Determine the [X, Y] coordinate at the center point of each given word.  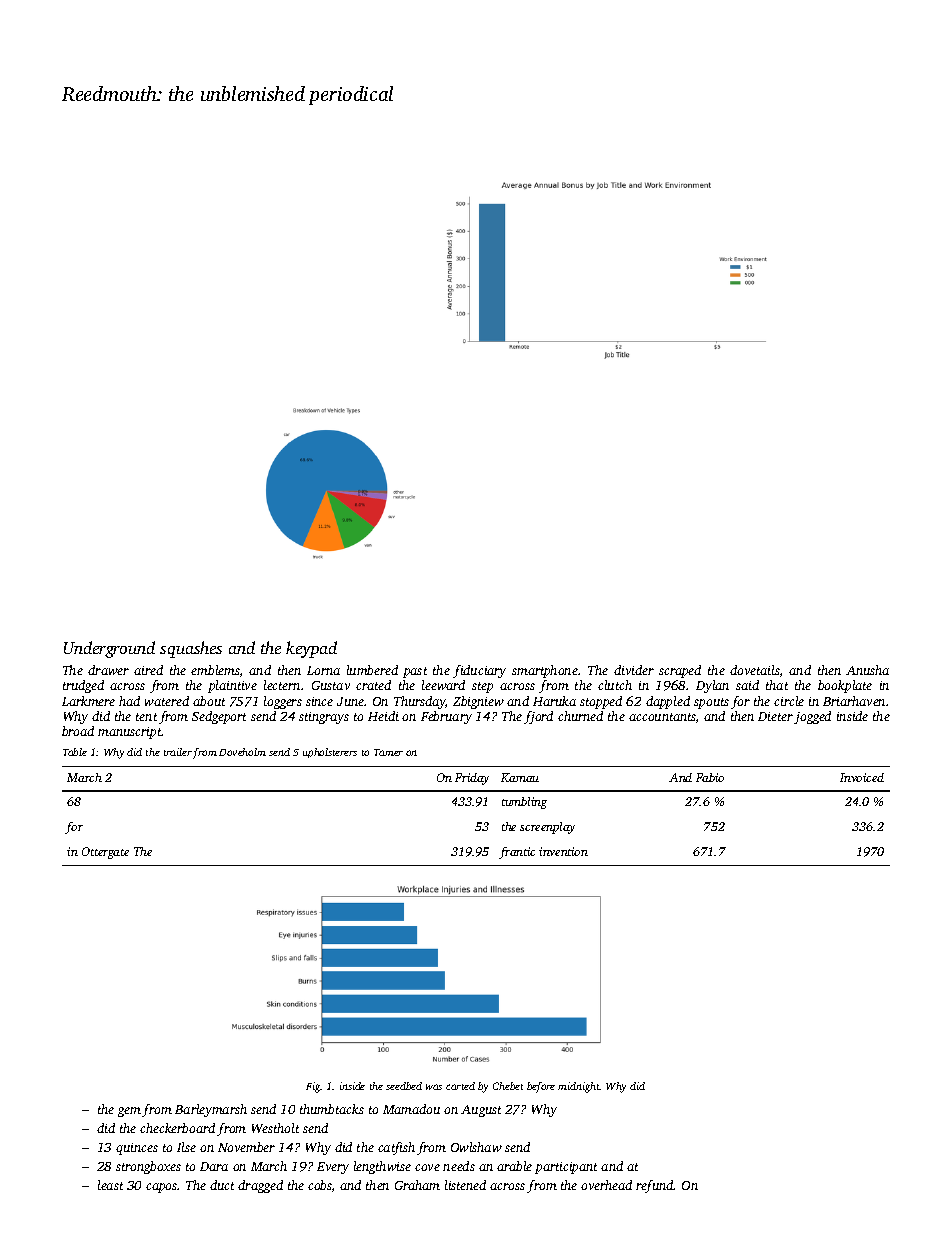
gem [129, 1112]
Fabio [710, 777]
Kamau [520, 777]
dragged [260, 1186]
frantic [517, 853]
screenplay [547, 828]
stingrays [324, 718]
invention [563, 851]
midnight [579, 1087]
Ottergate [105, 853]
